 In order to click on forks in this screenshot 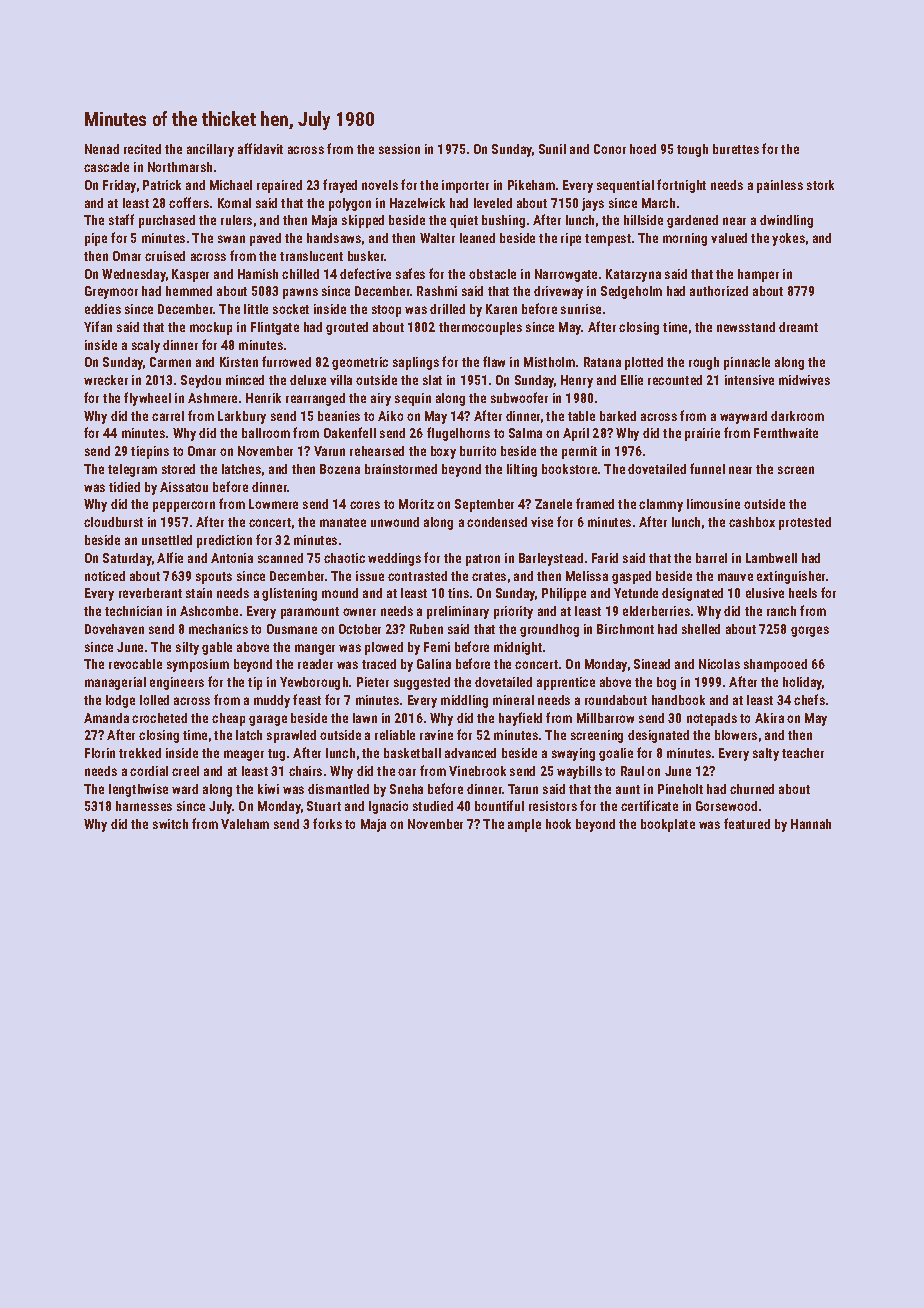, I will do `click(327, 823)`.
